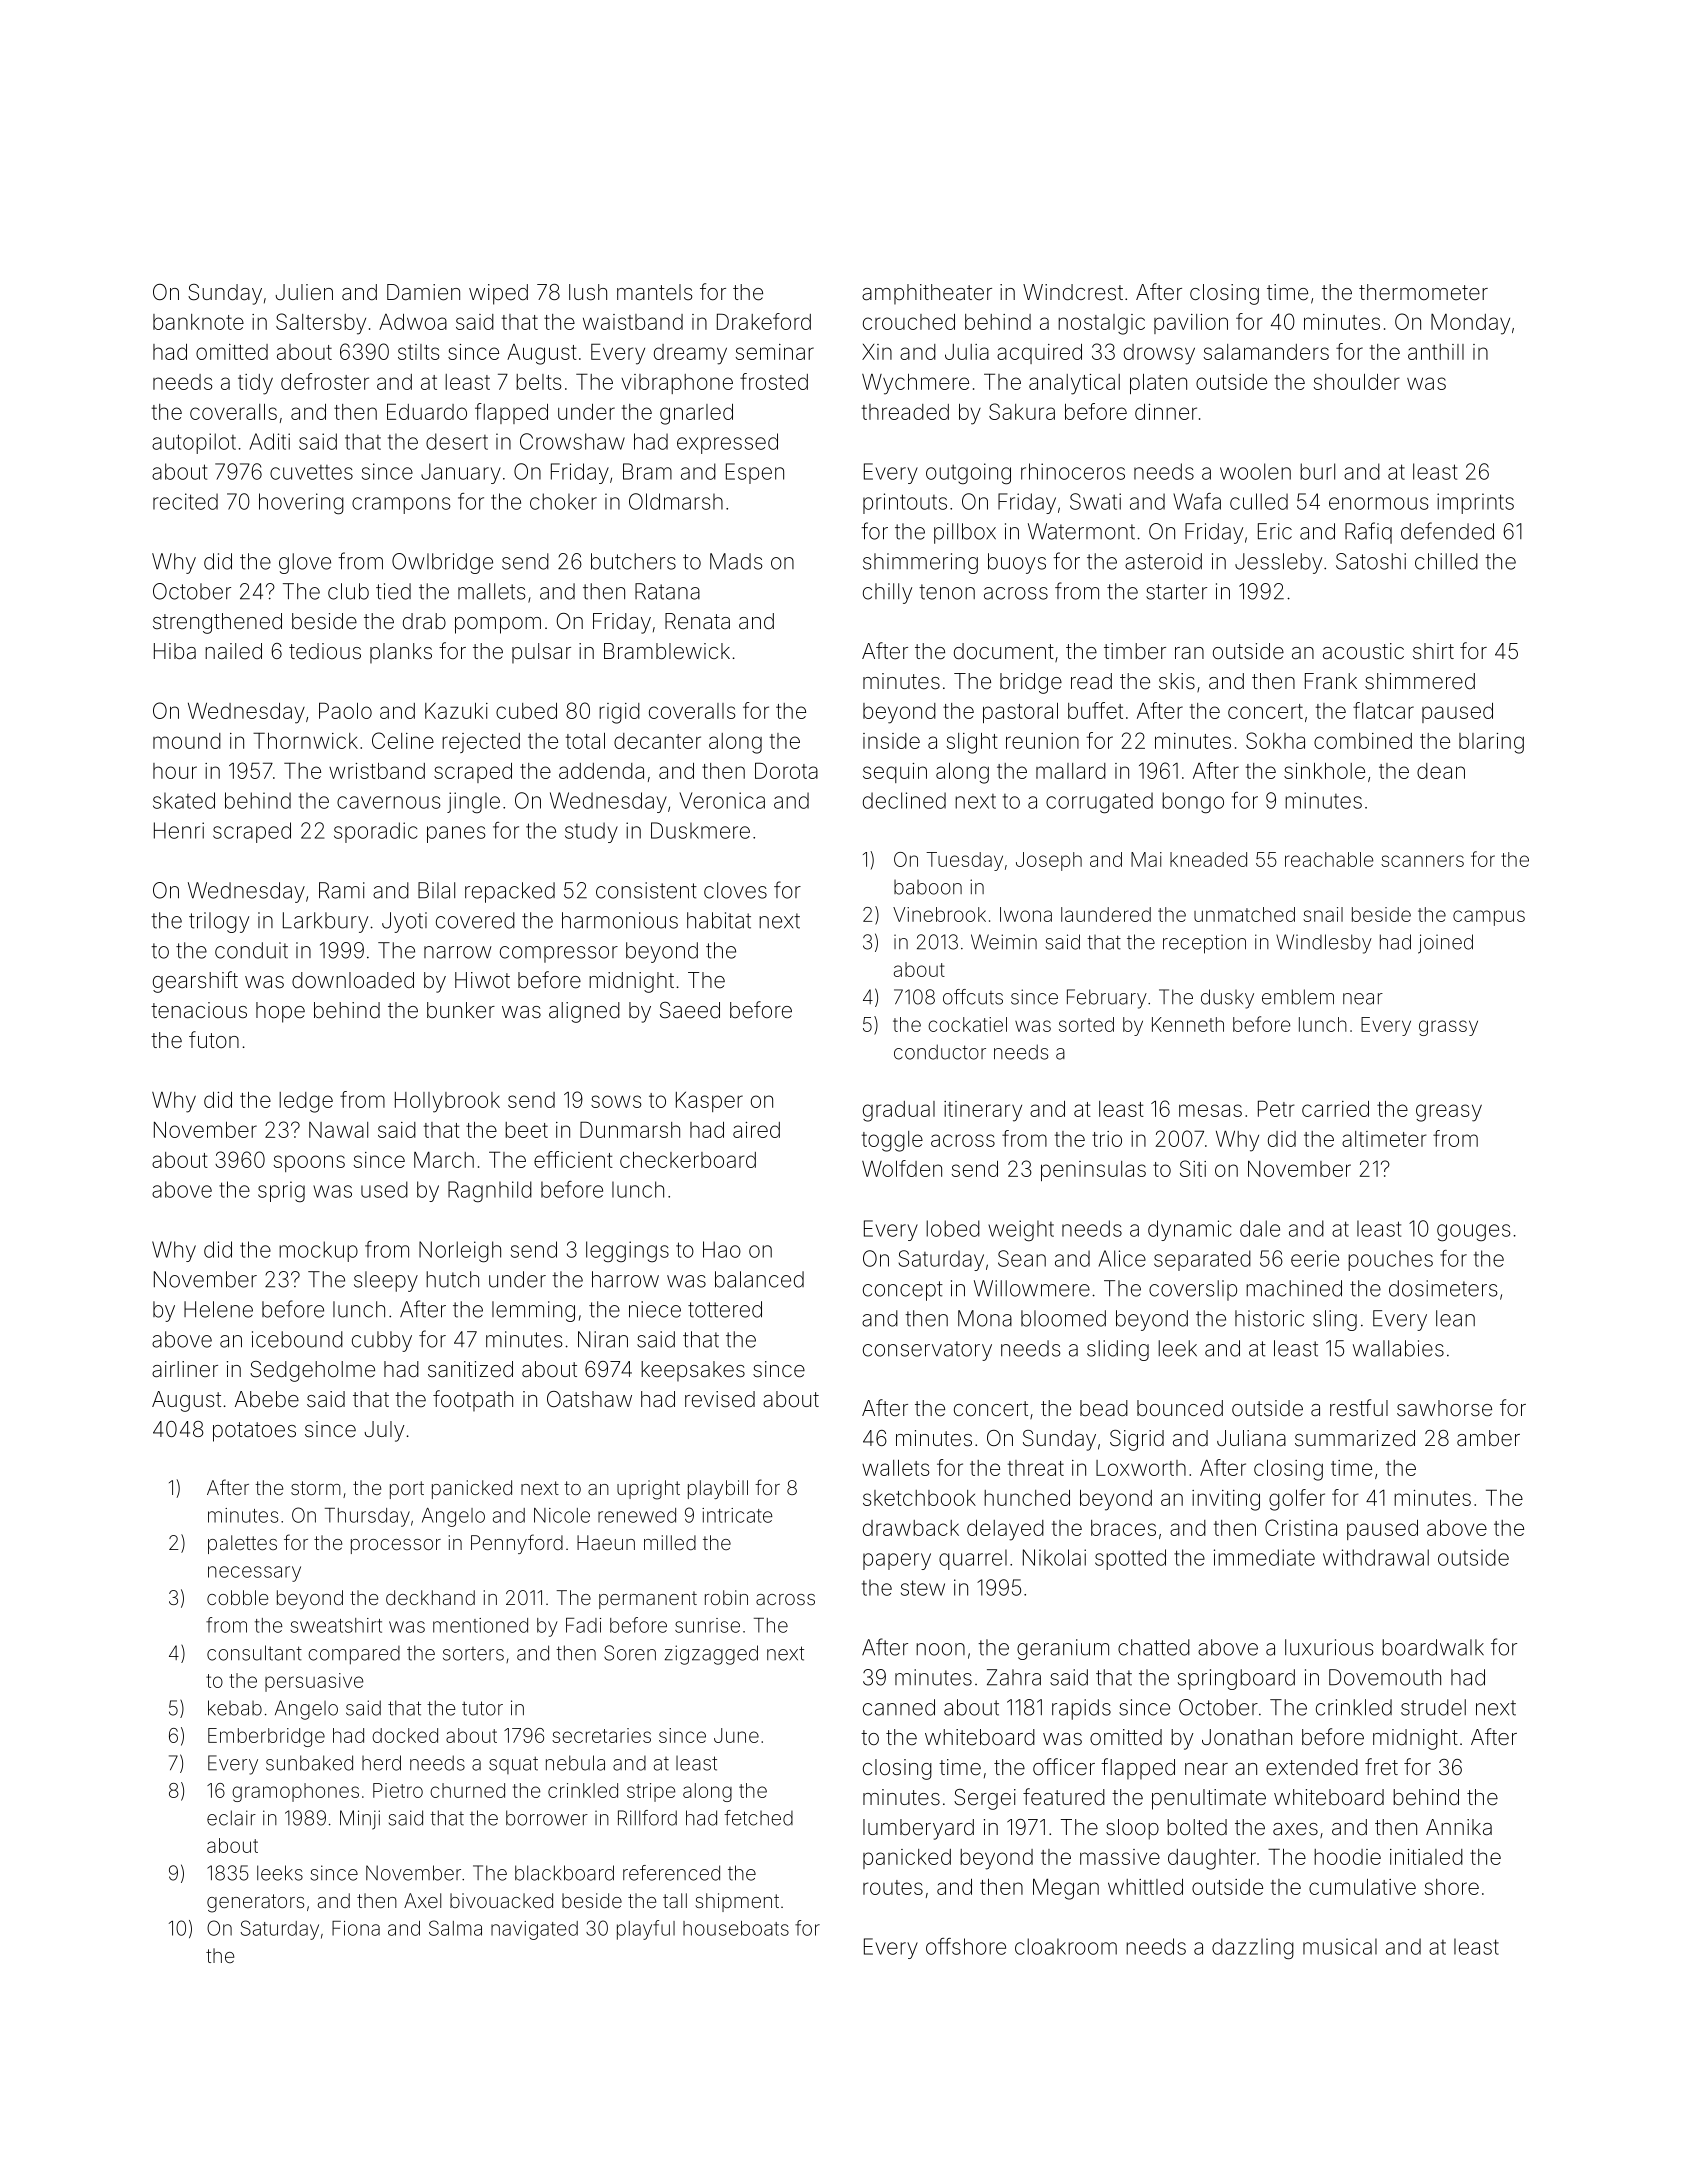 The width and height of the document is (1683, 2178). Describe the element at coordinates (1340, 1946) in the document. I see `musical` at that location.
